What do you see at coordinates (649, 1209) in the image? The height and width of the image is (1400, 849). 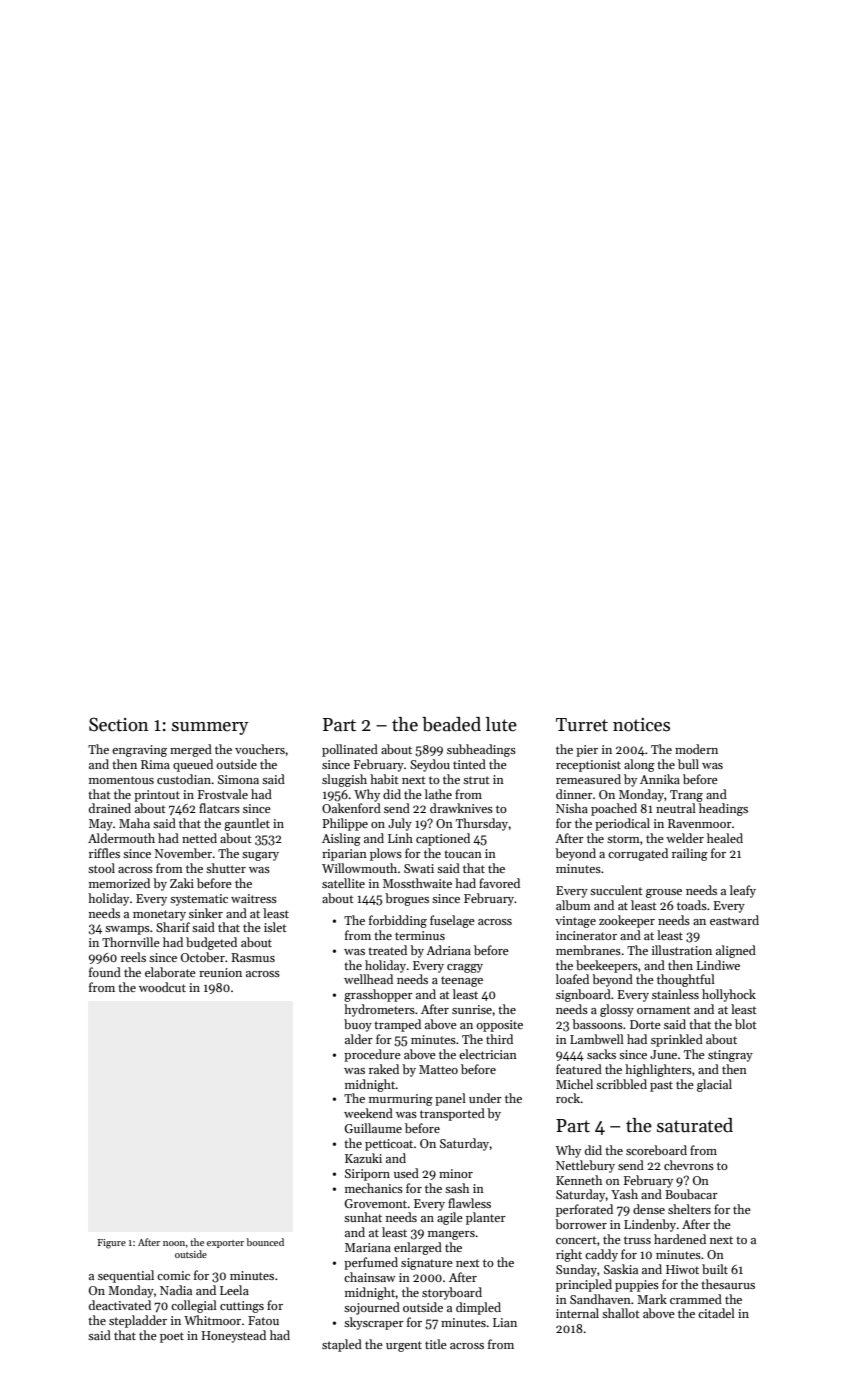 I see `dense` at bounding box center [649, 1209].
